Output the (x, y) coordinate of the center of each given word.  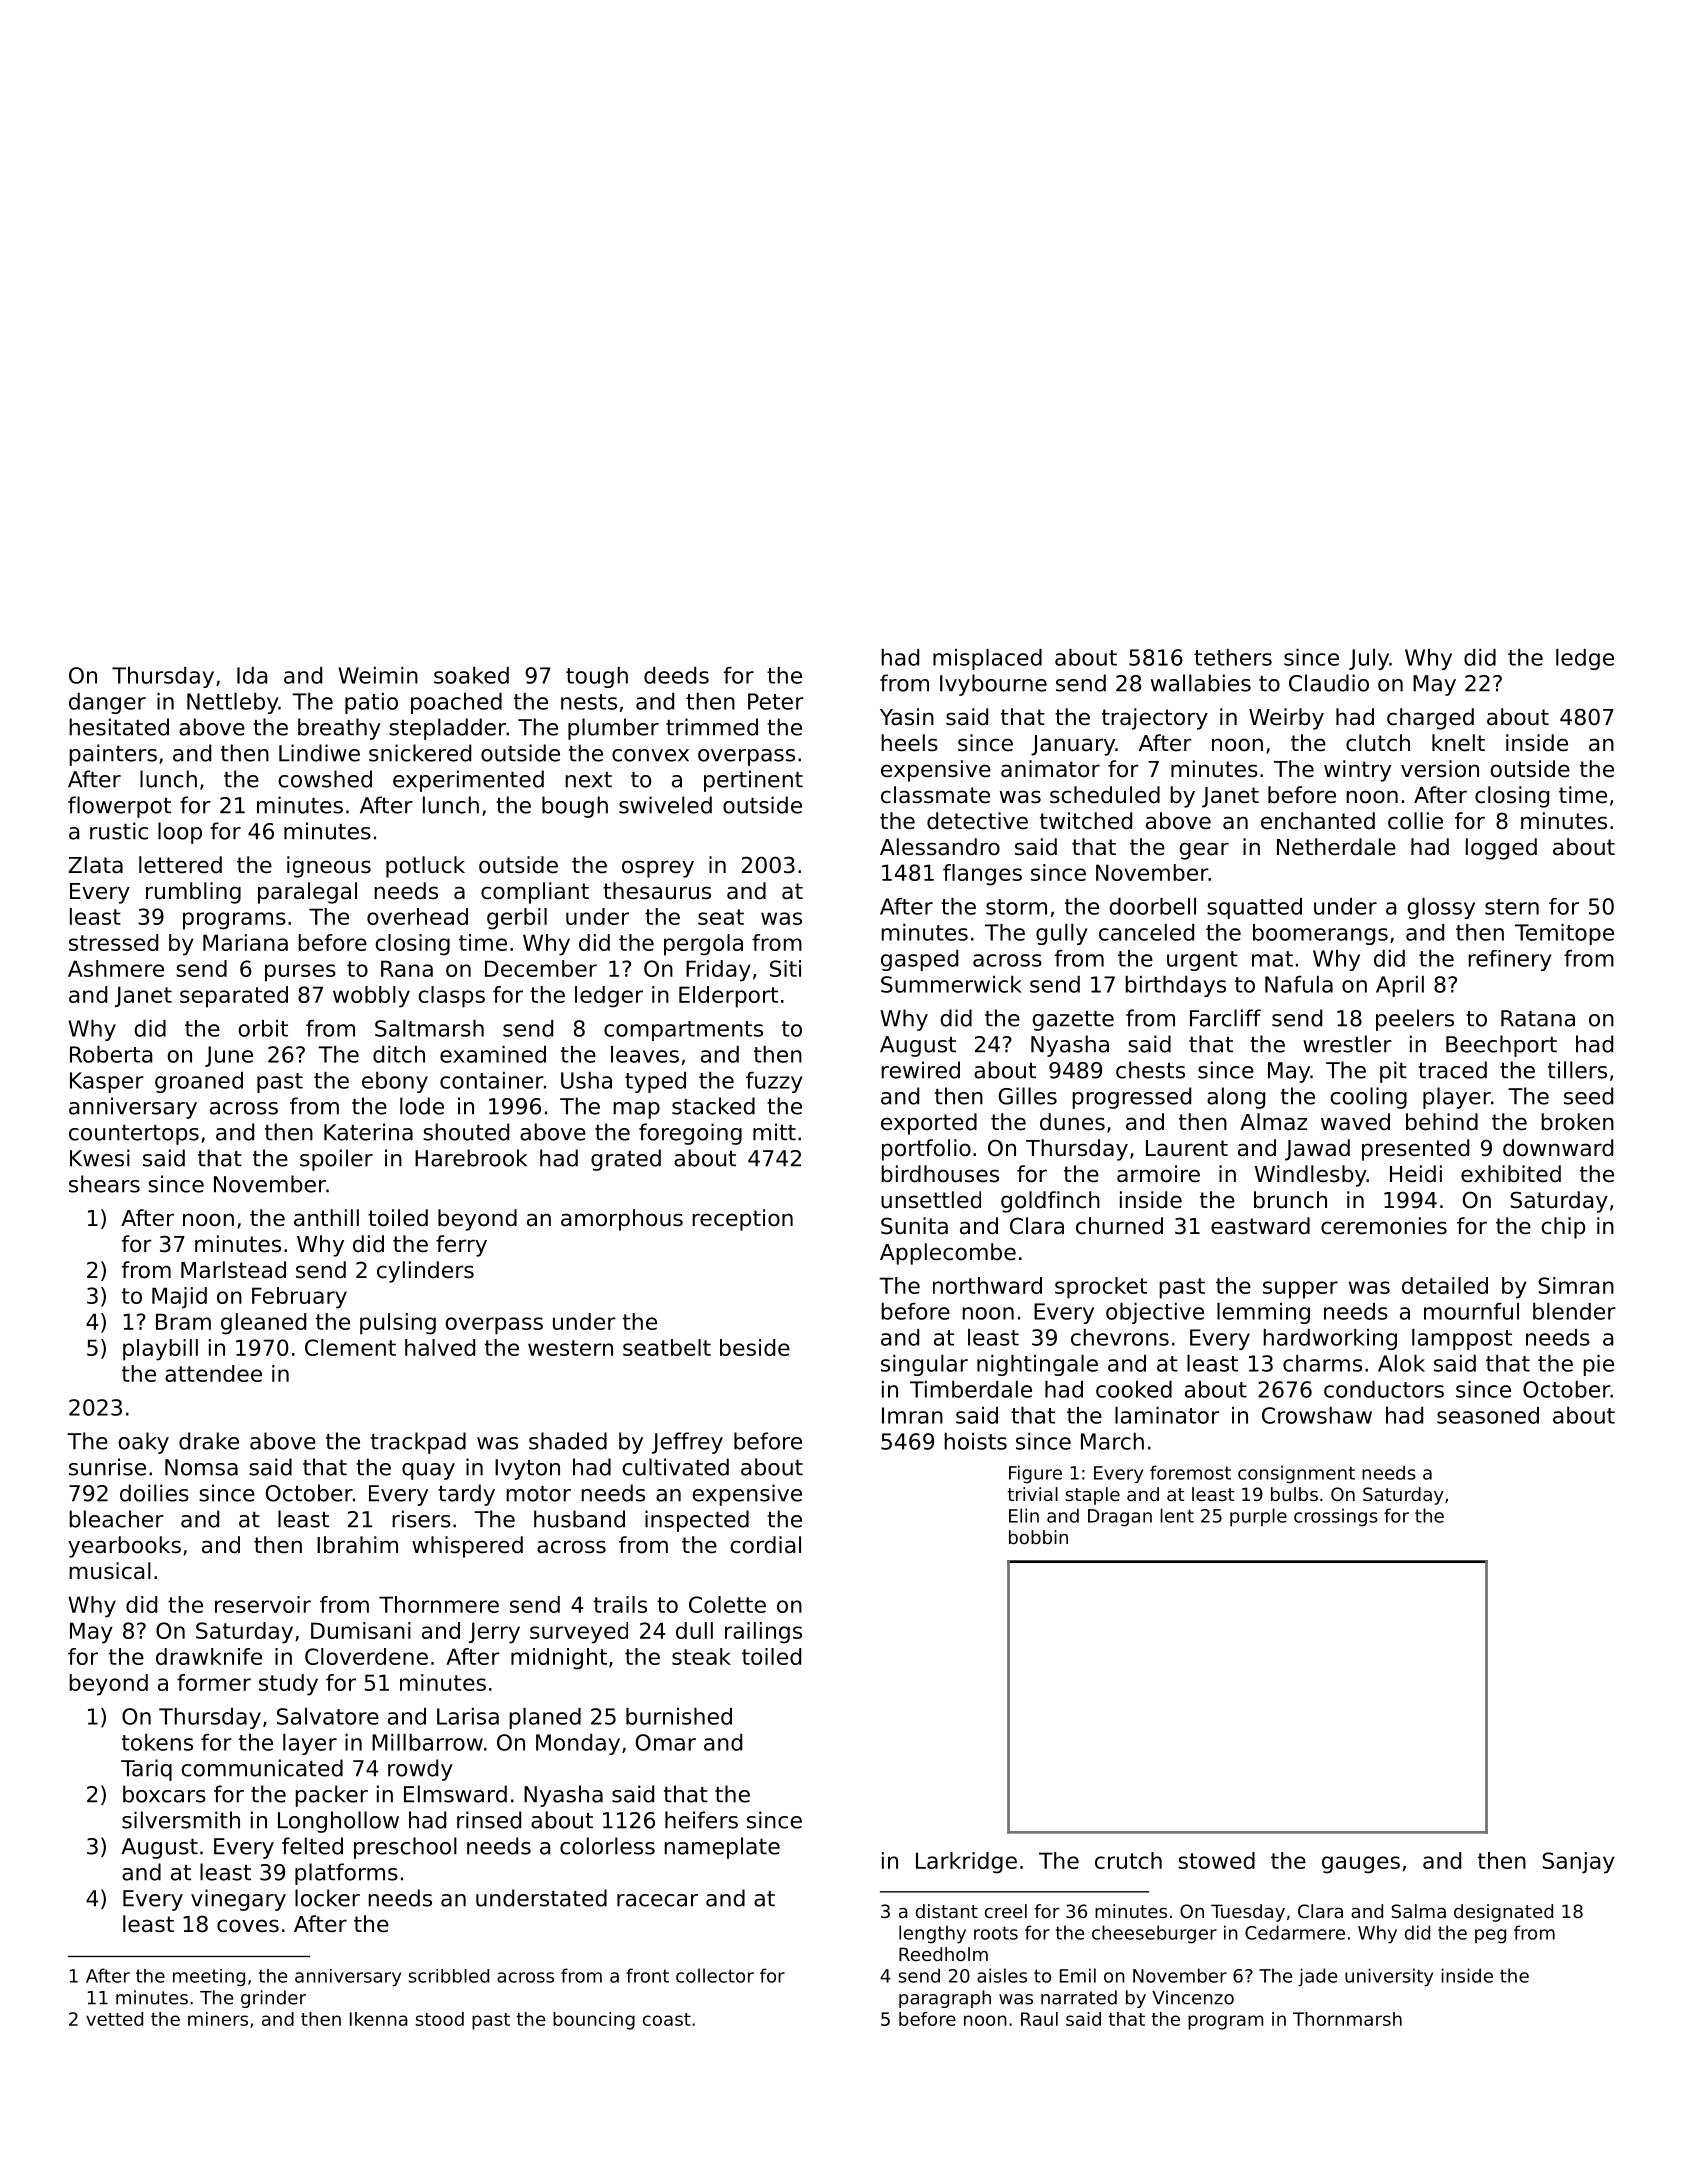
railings (763, 1633)
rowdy (420, 1770)
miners (218, 2019)
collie (1415, 821)
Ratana (1538, 1018)
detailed (1445, 1285)
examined (493, 1054)
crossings (1336, 1517)
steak (701, 1656)
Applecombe (948, 1254)
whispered (467, 1547)
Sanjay (1578, 1863)
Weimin (378, 675)
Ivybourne (993, 685)
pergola (703, 945)
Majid (179, 1298)
